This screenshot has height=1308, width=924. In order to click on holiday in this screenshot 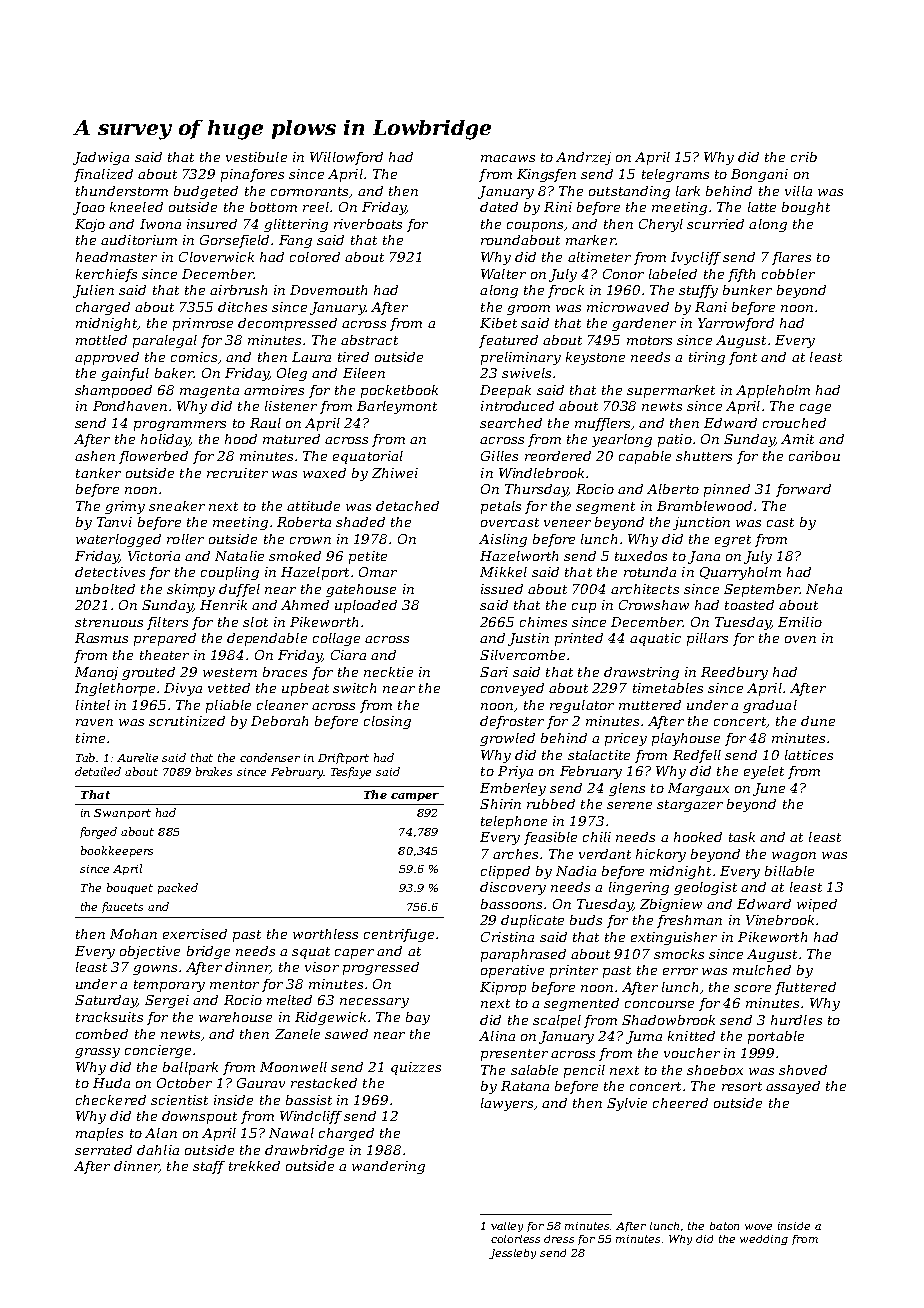, I will do `click(165, 440)`.
